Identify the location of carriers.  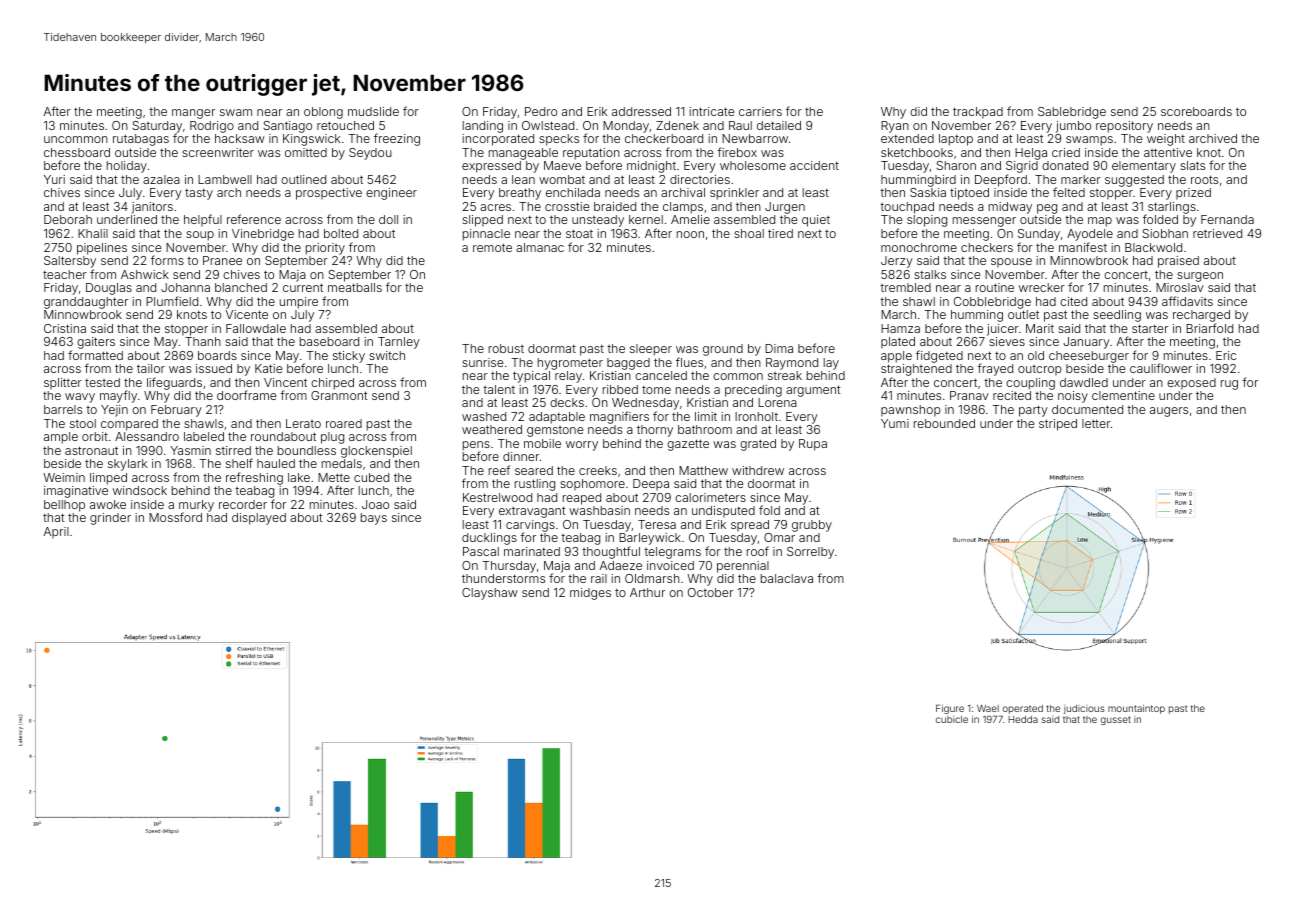
(760, 111).
